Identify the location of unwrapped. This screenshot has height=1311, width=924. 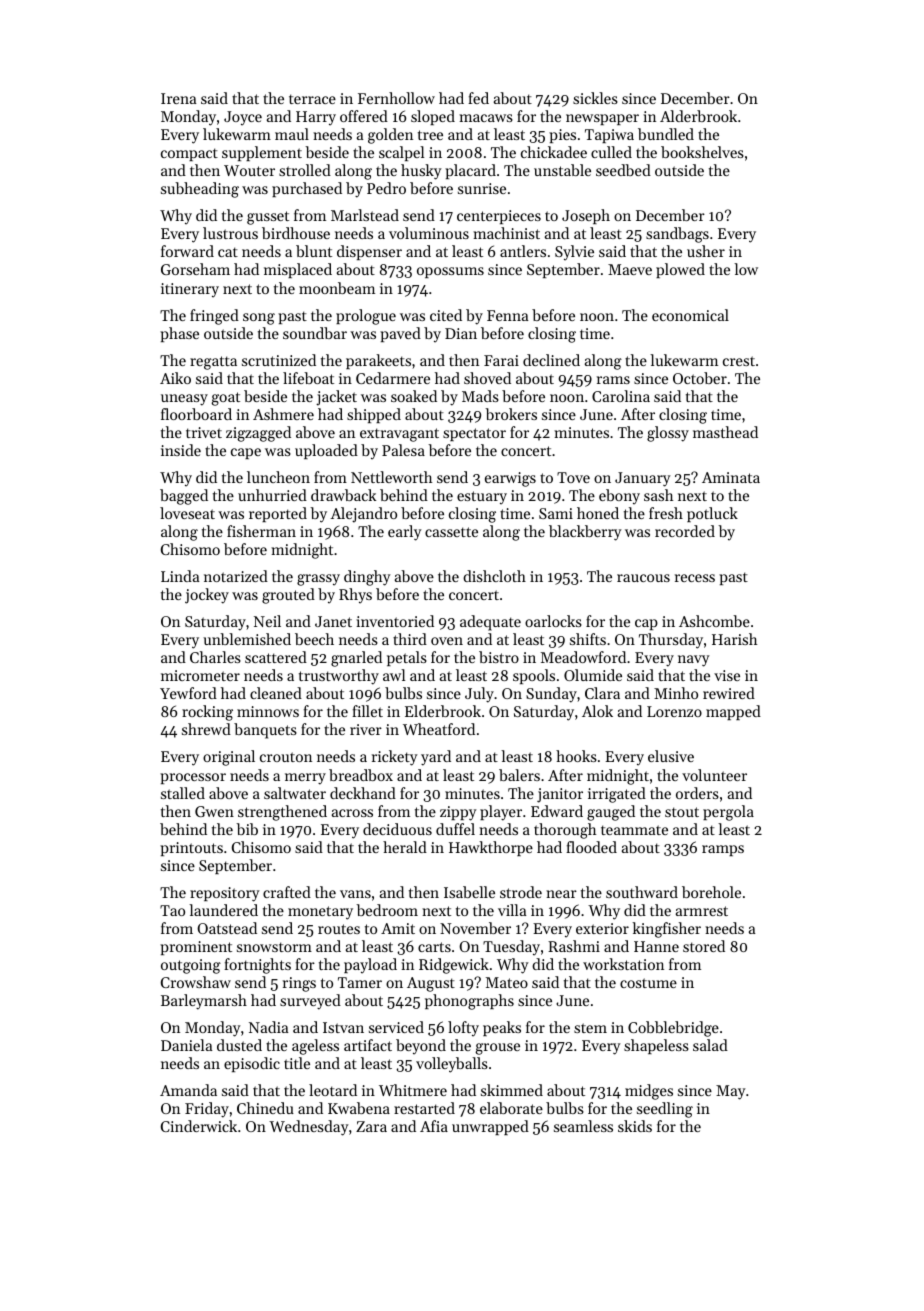
(490, 1127).
